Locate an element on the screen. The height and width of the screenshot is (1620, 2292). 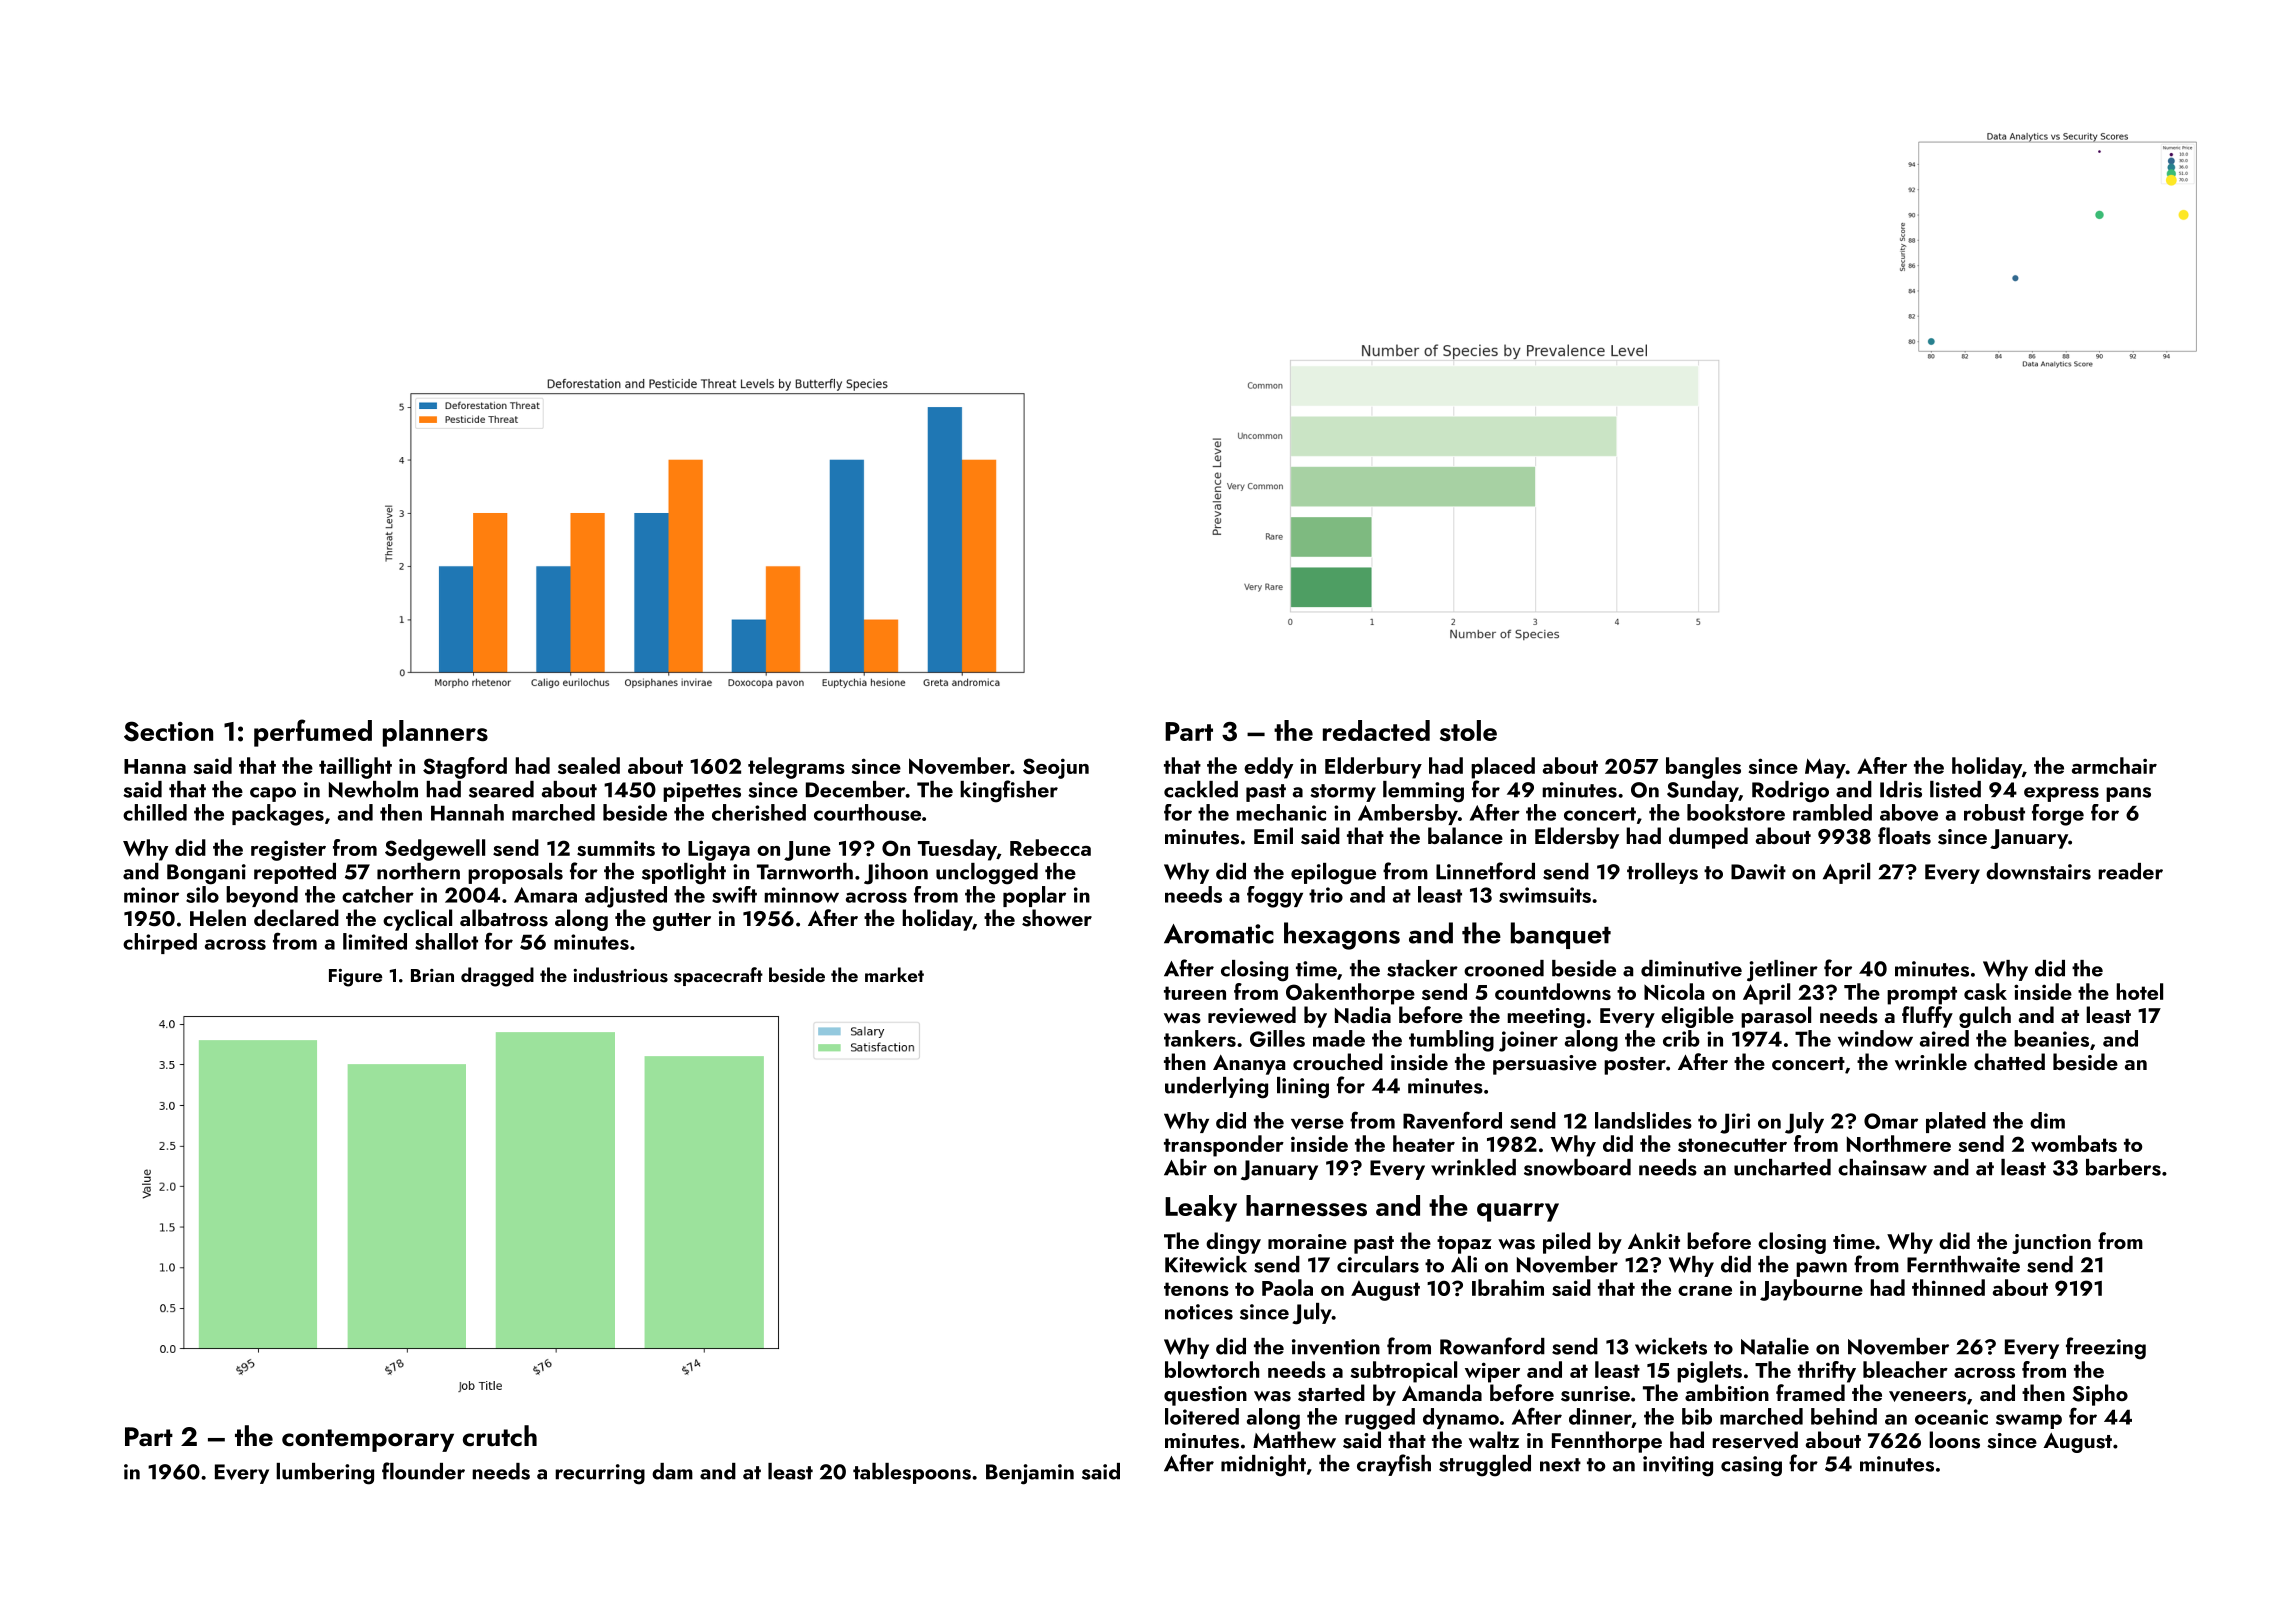
landslides is located at coordinates (1643, 1120).
